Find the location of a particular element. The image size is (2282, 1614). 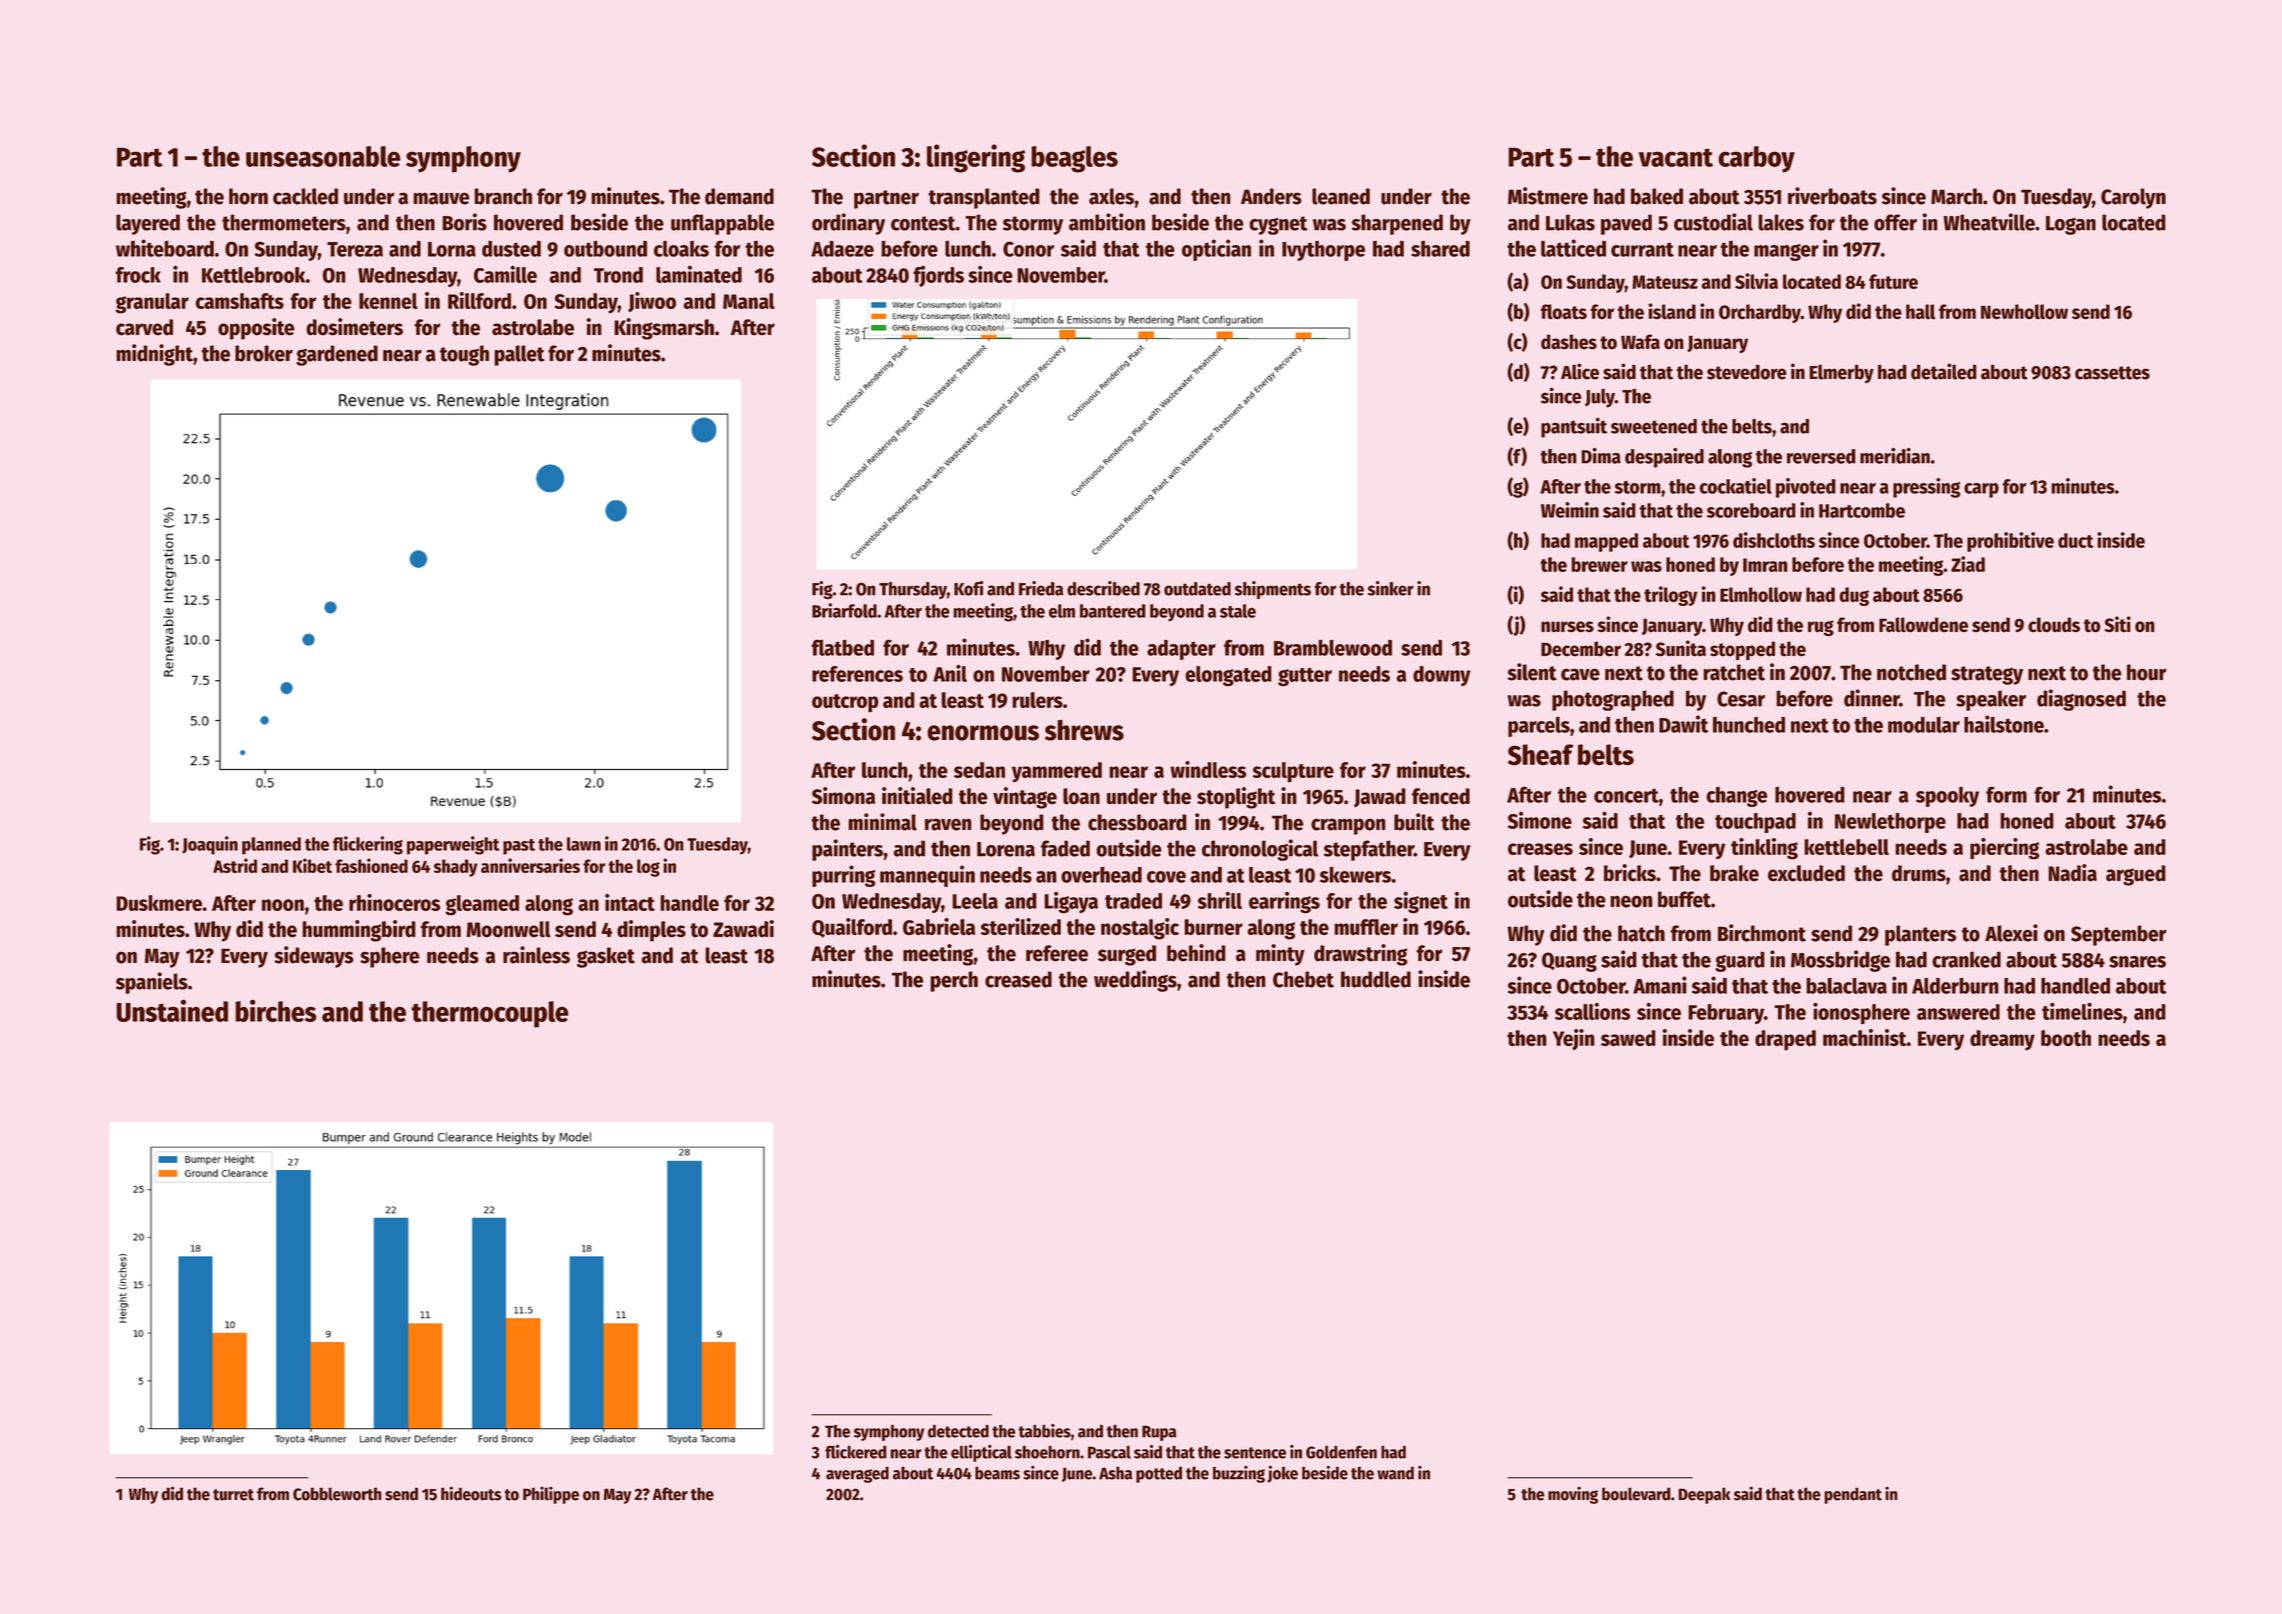

tough is located at coordinates (464, 355).
